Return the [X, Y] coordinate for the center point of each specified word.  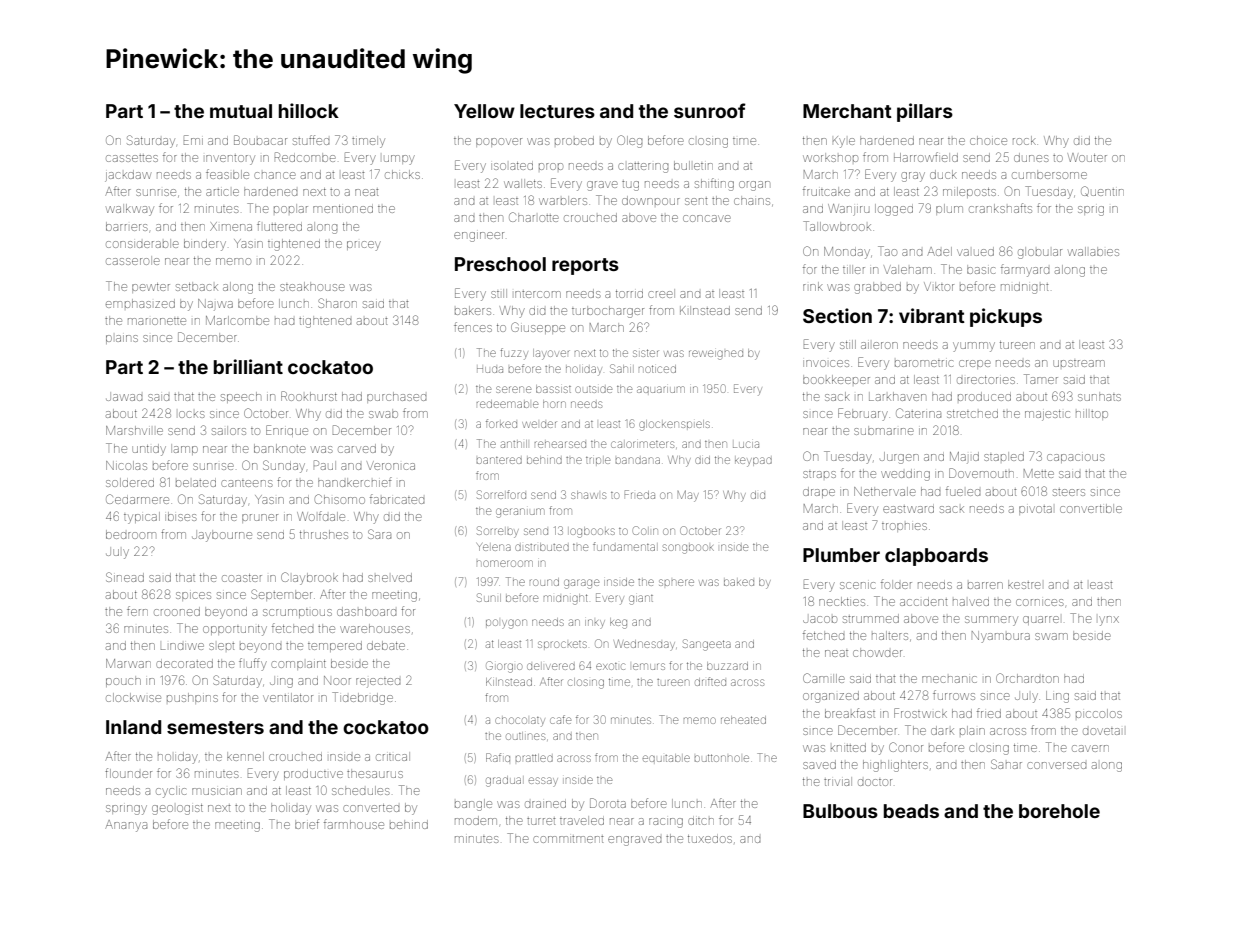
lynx [1109, 621]
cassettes [132, 158]
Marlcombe [237, 320]
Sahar [1006, 764]
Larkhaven [897, 396]
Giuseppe [538, 328]
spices [193, 596]
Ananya [126, 826]
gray [913, 177]
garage [581, 584]
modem [476, 820]
